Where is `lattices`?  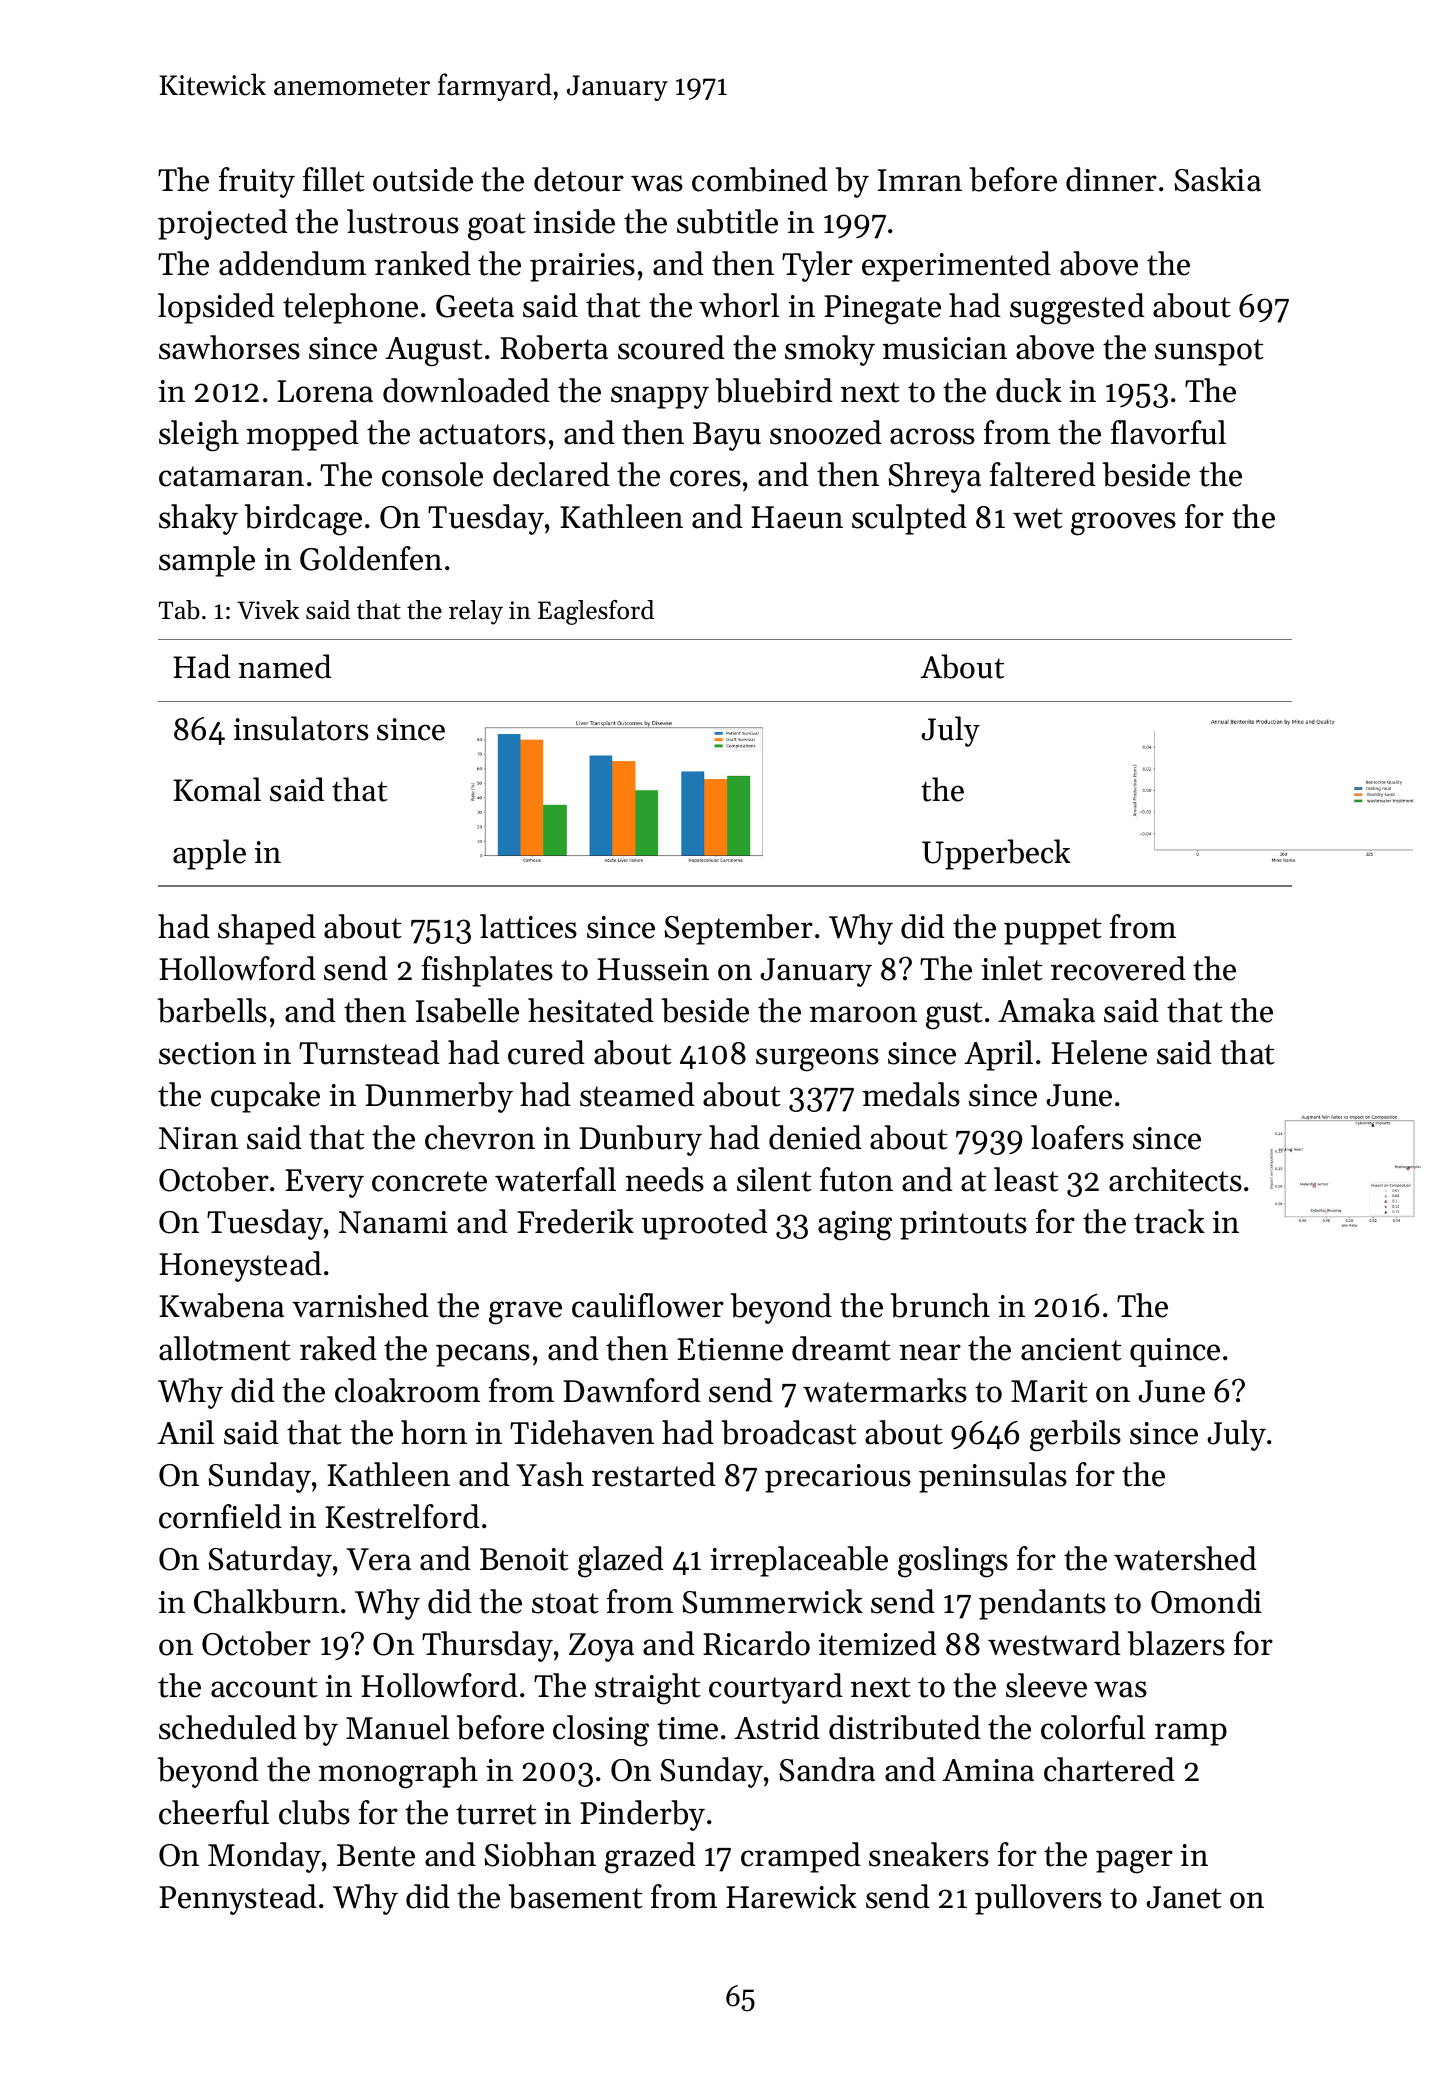
lattices is located at coordinates (528, 926).
